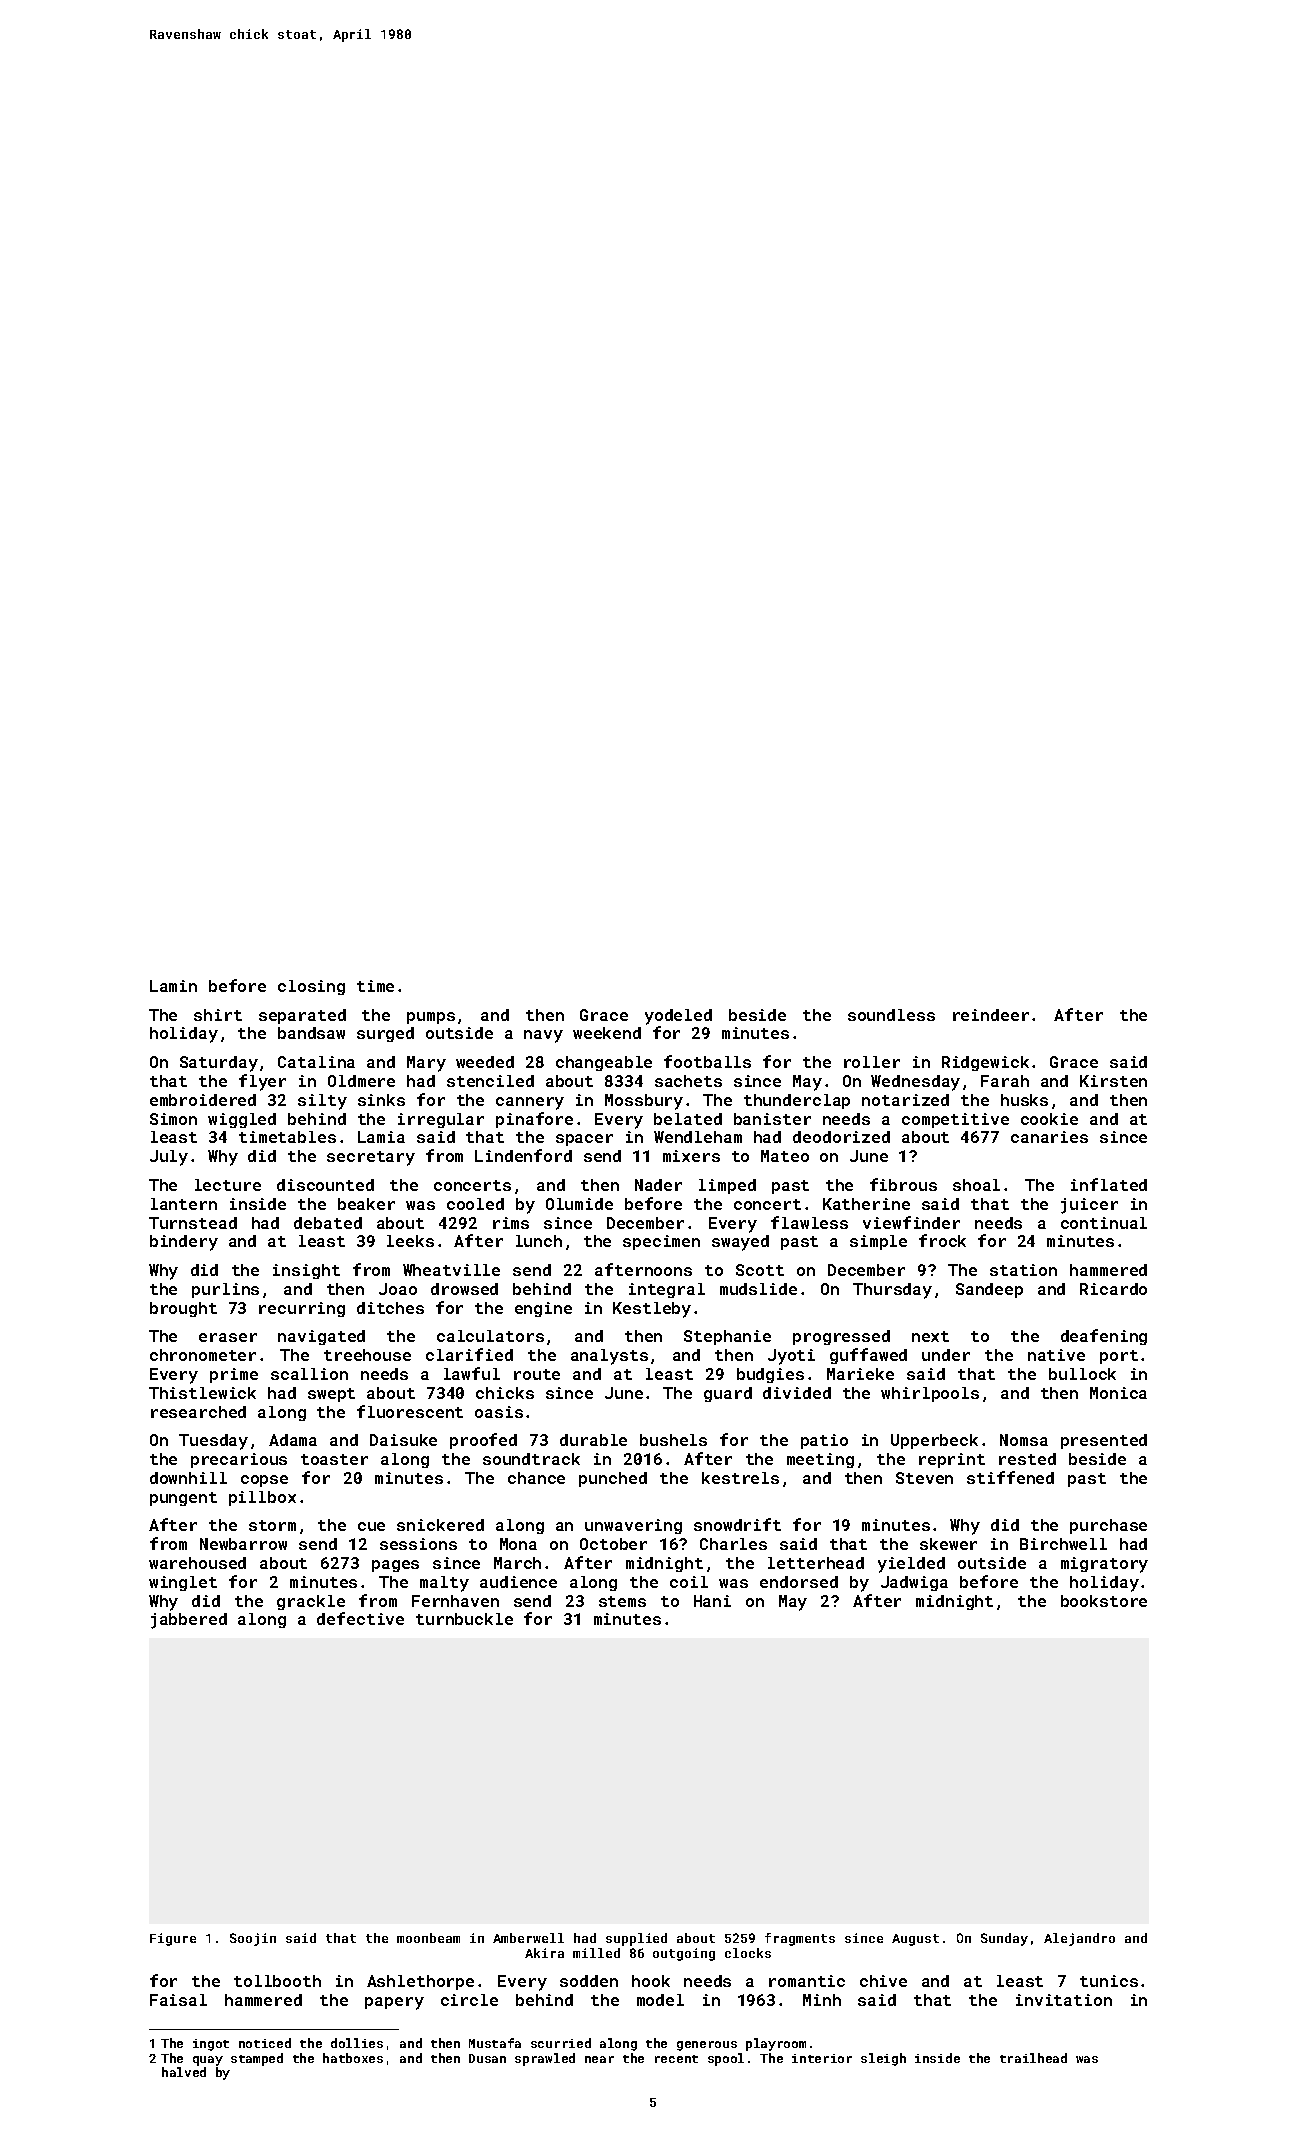 This image has height=2138, width=1298. I want to click on soundless, so click(891, 1015).
